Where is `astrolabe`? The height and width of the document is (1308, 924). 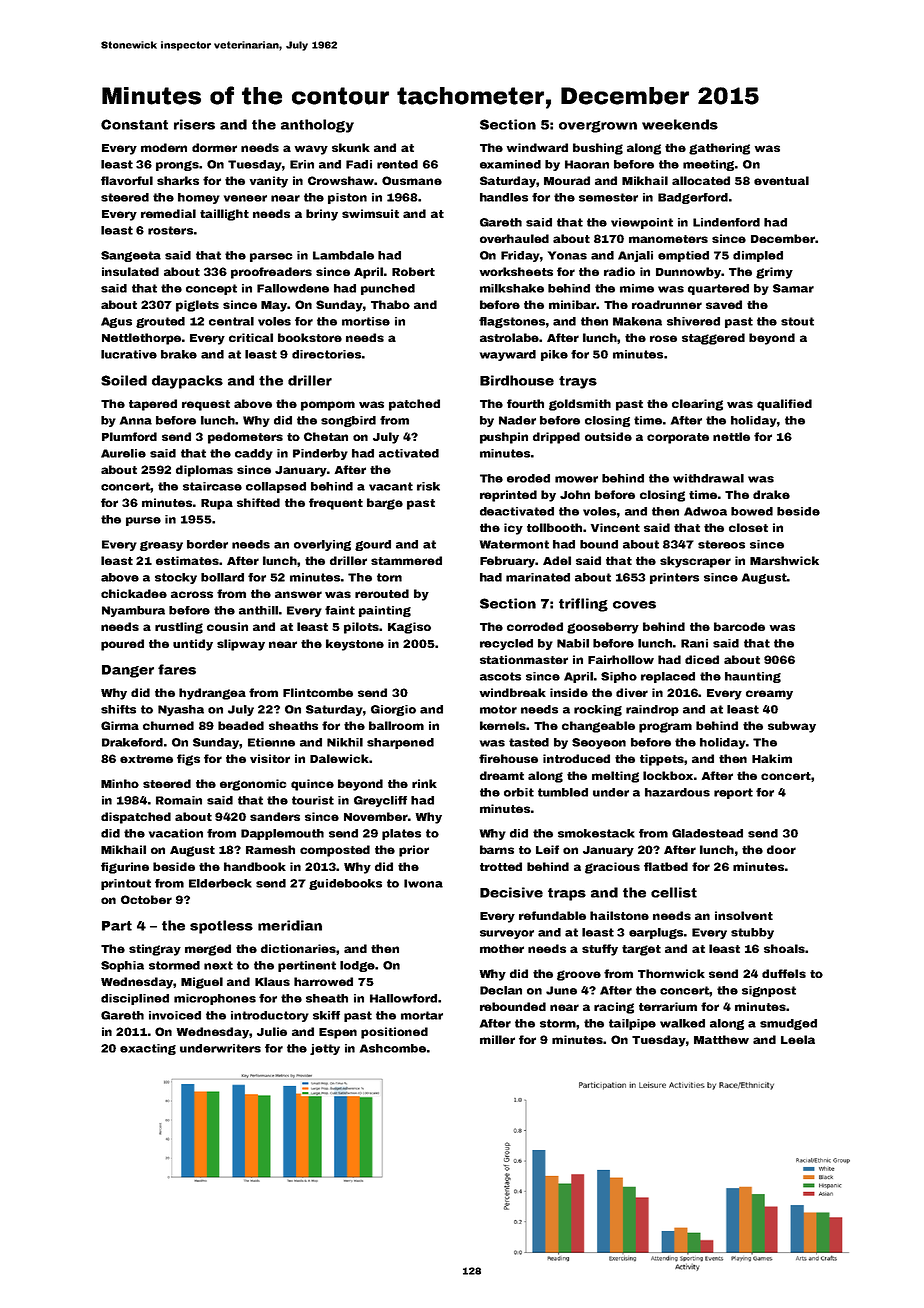 astrolabe is located at coordinates (510, 337).
